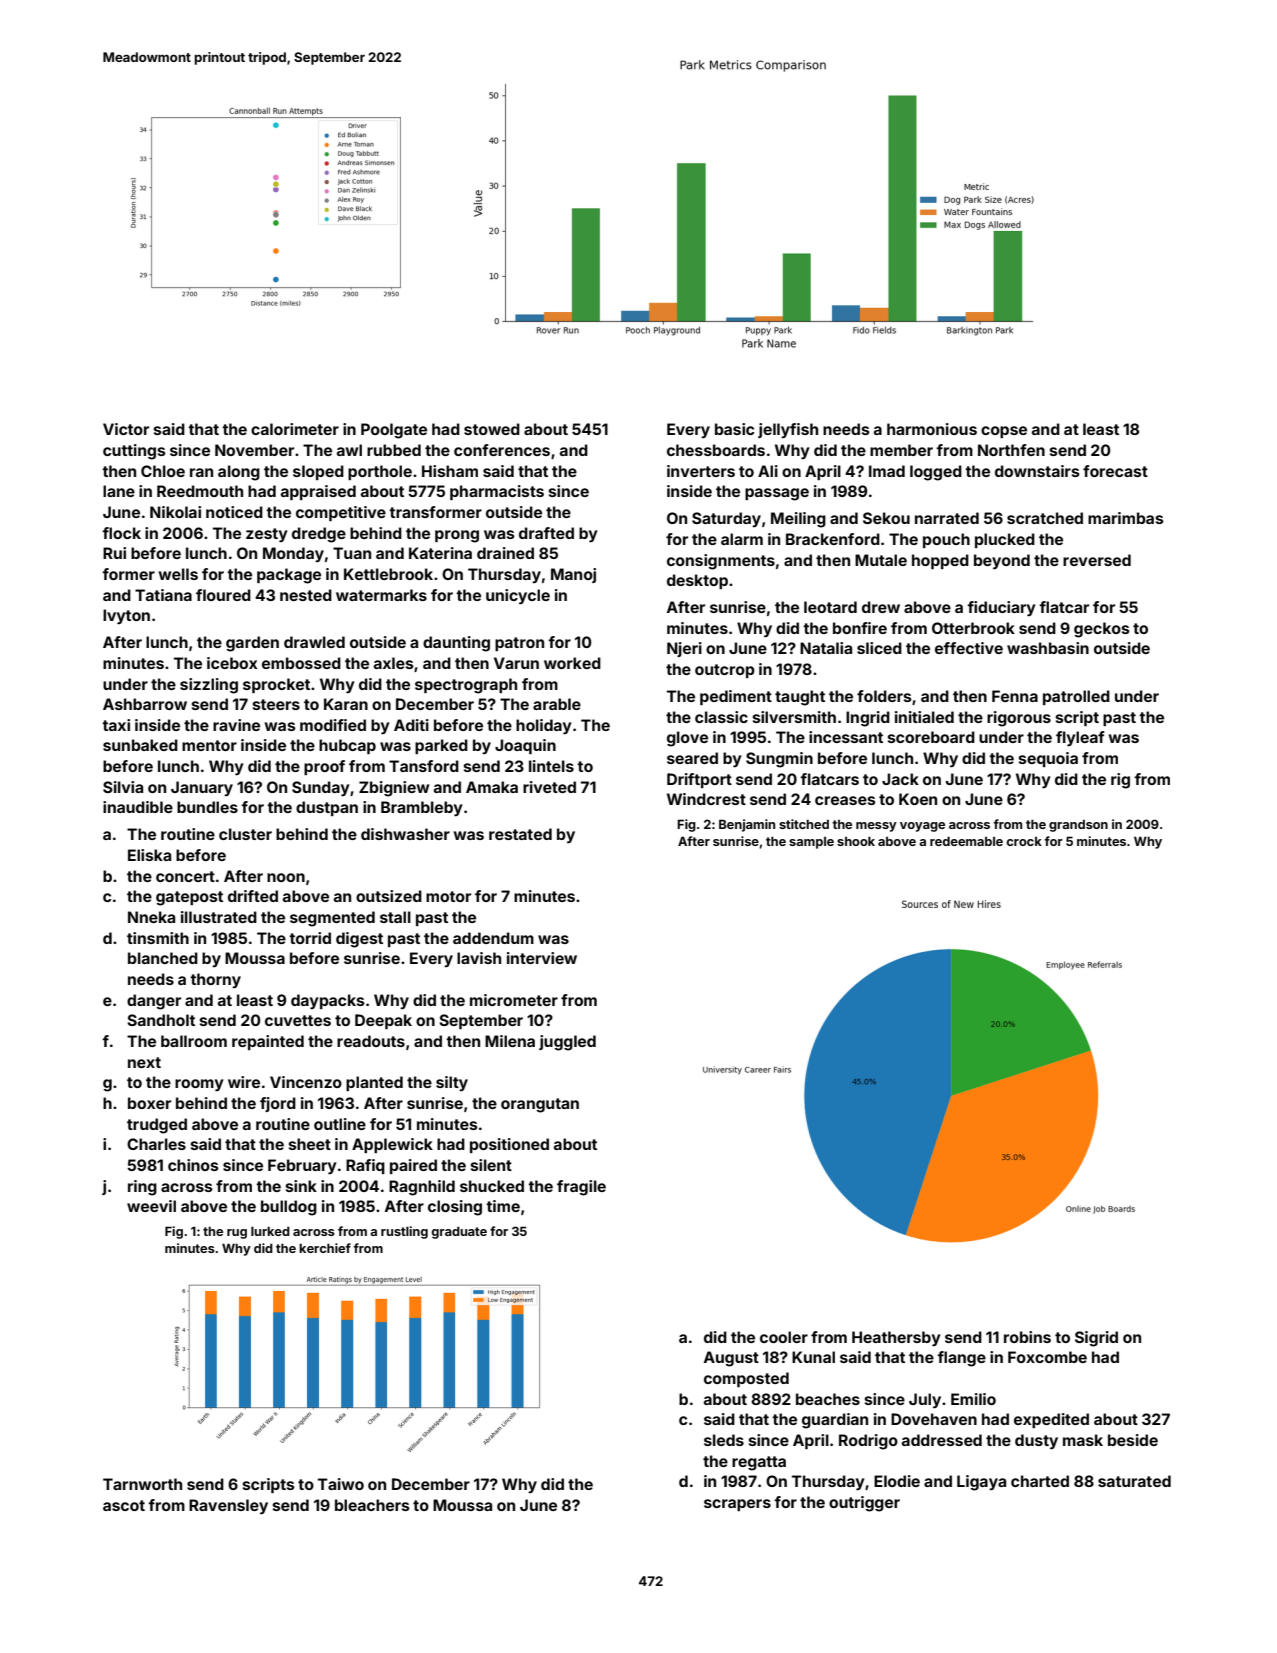 The width and height of the image is (1277, 1653). What do you see at coordinates (784, 1337) in the image?
I see `cooler` at bounding box center [784, 1337].
